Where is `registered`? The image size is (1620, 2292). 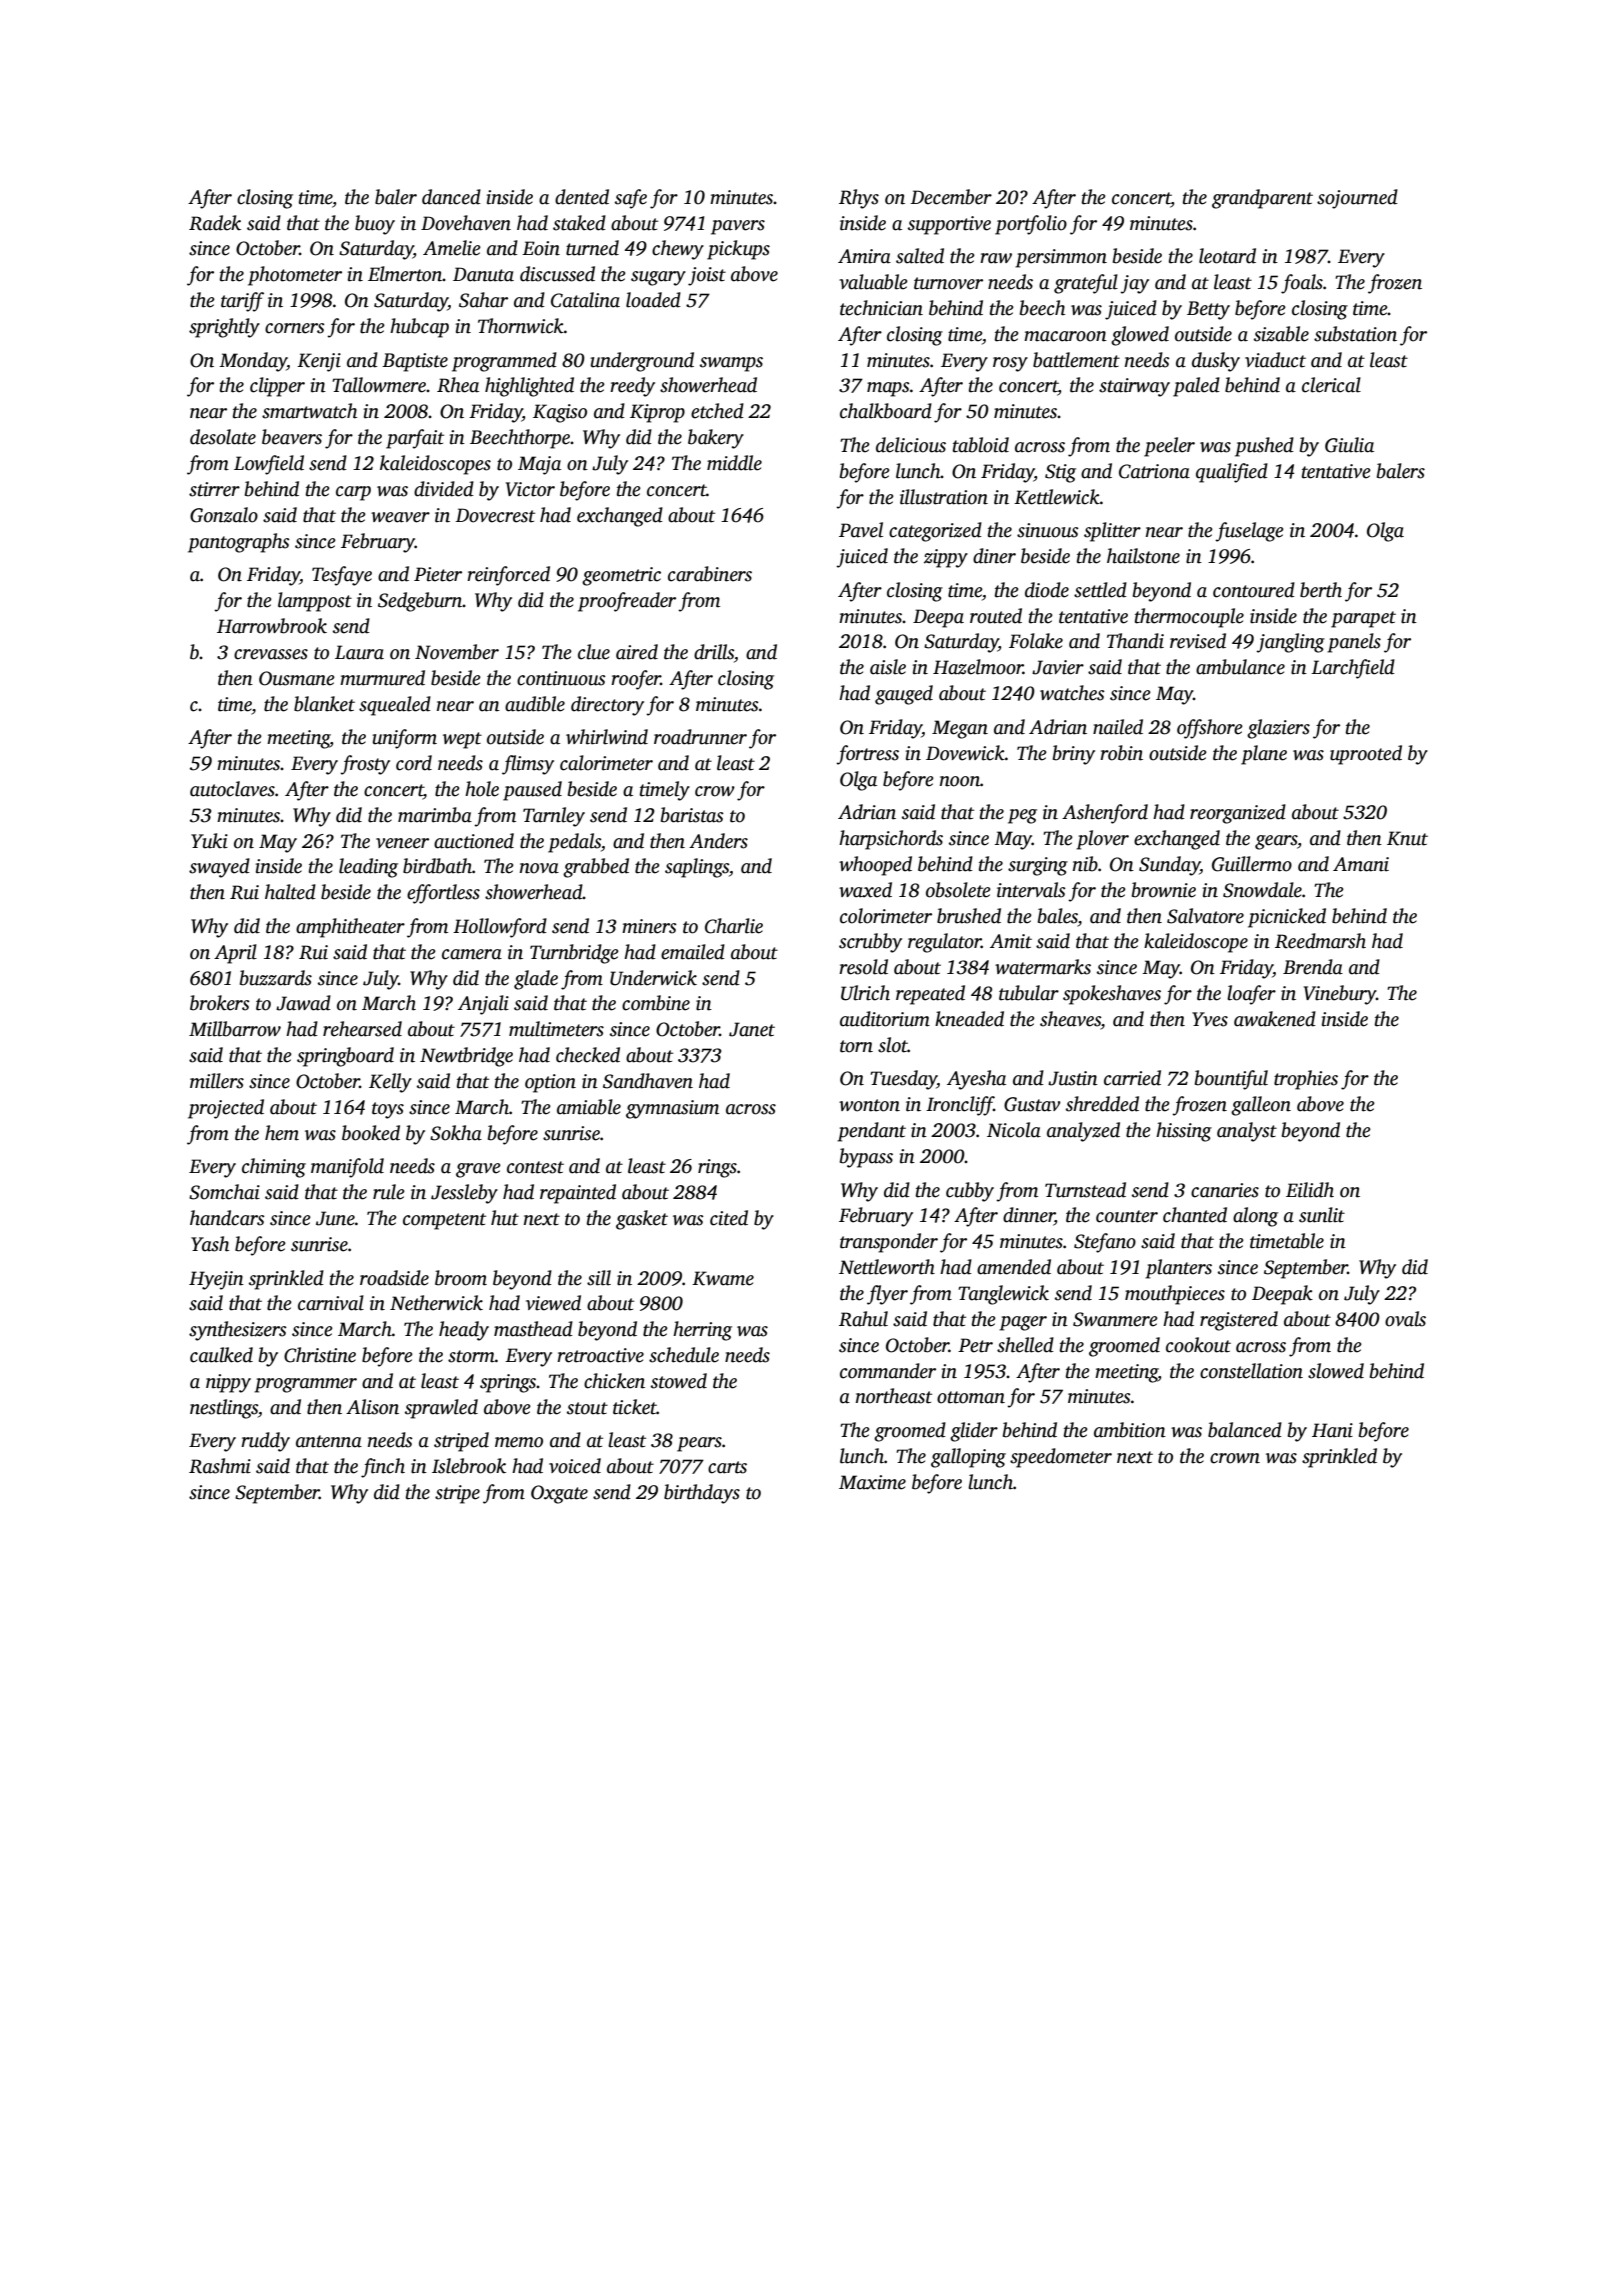 registered is located at coordinates (1239, 1321).
